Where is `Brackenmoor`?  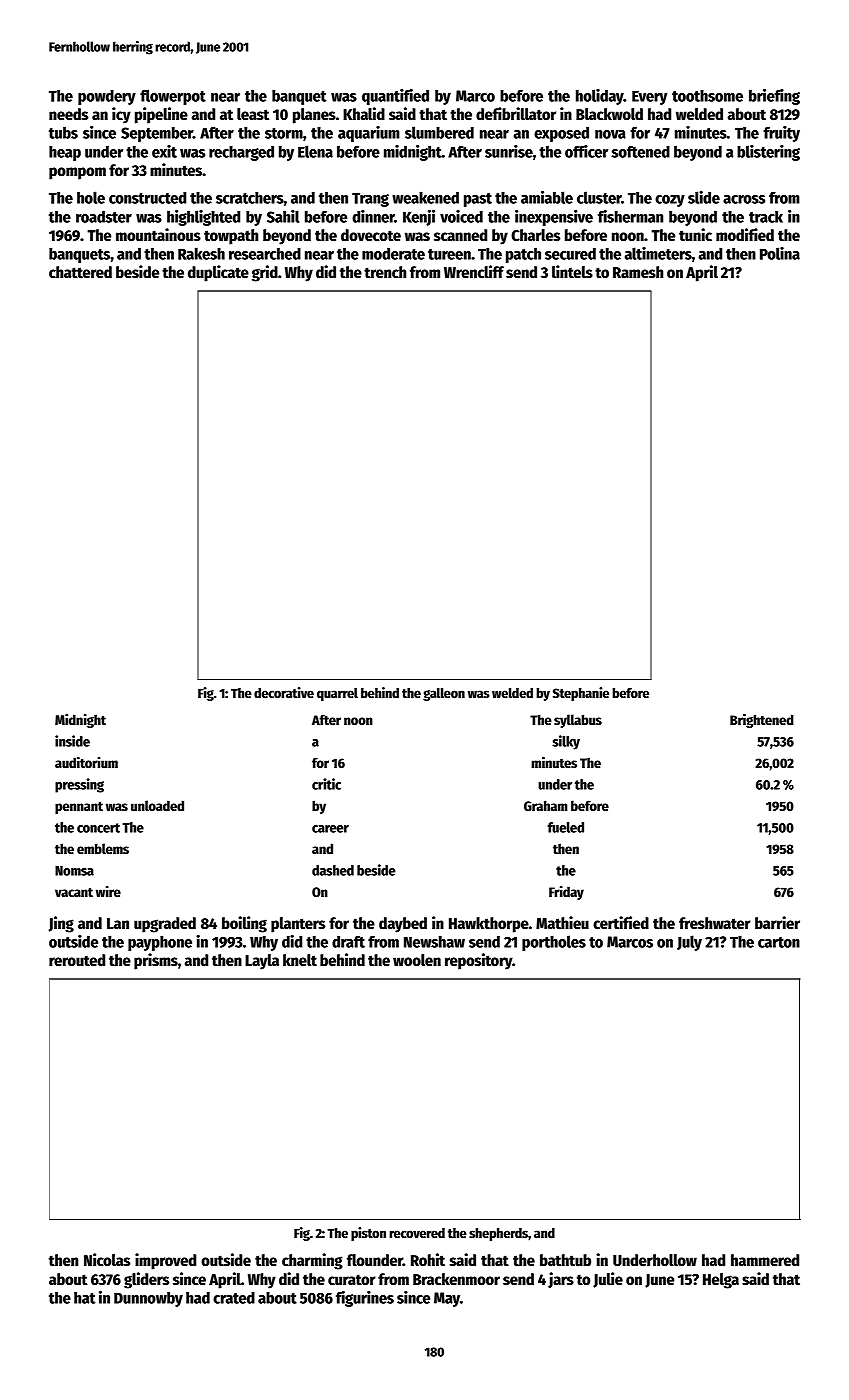 Brackenmoor is located at coordinates (456, 1279).
